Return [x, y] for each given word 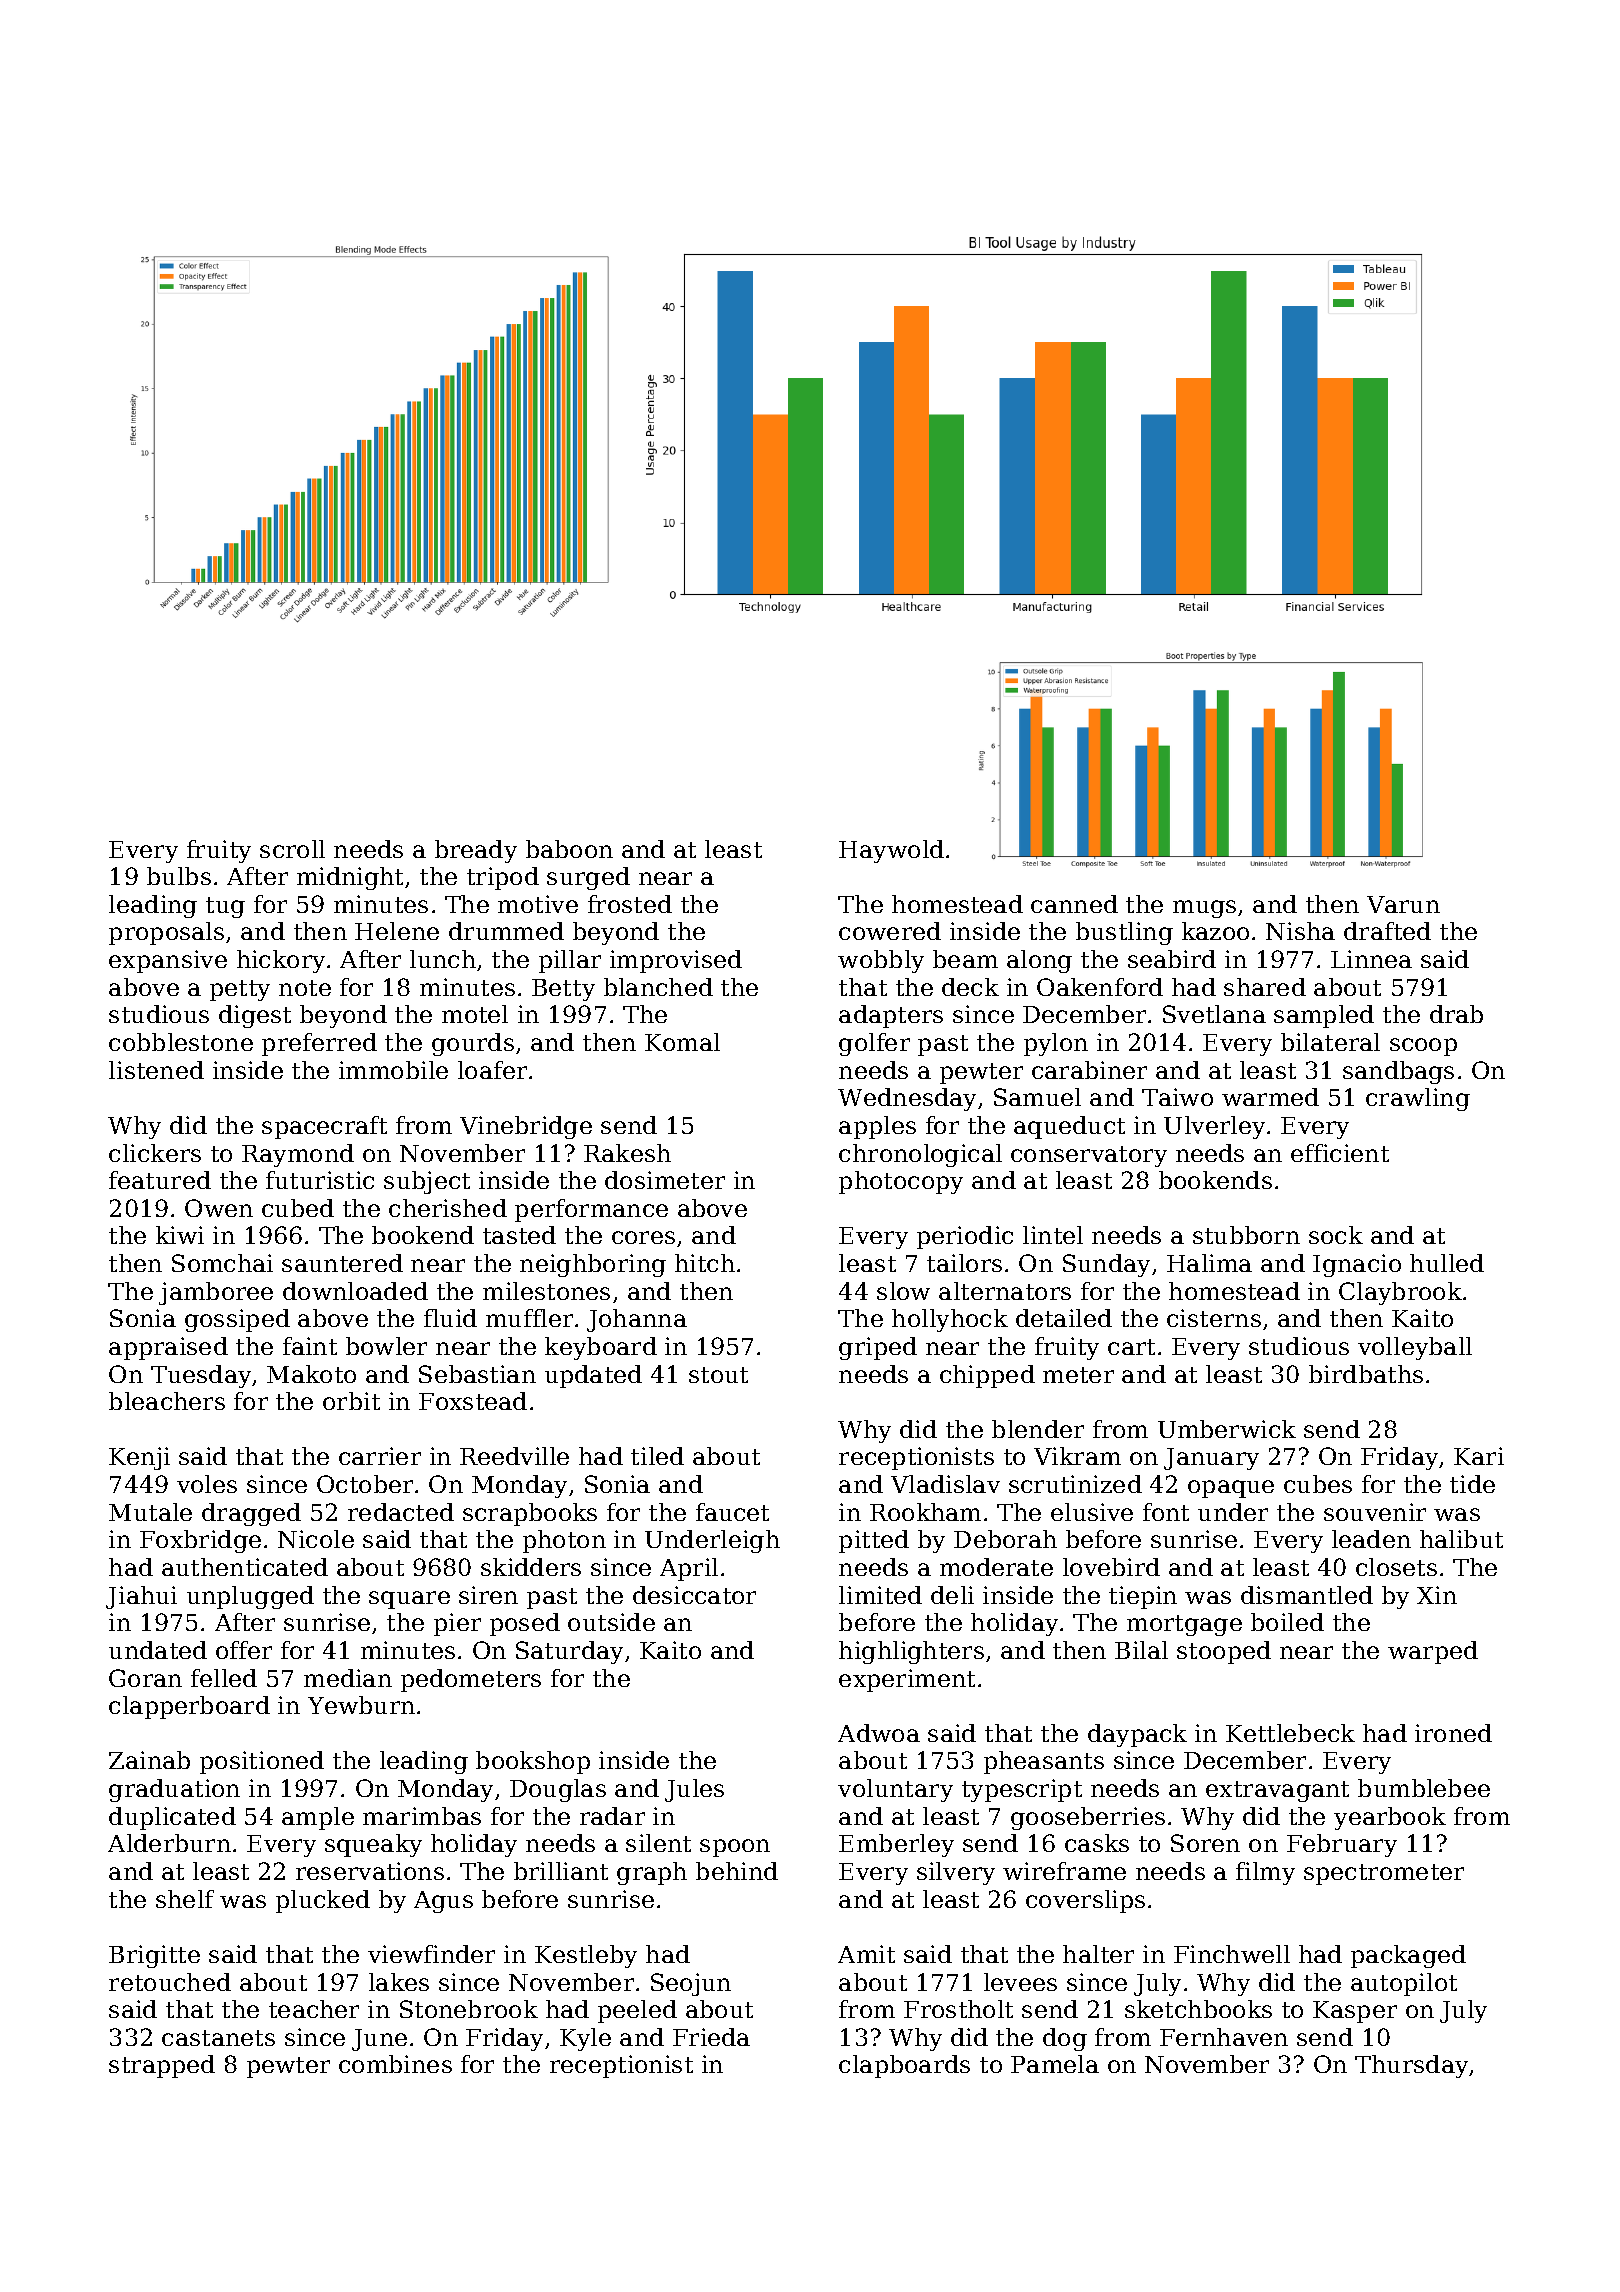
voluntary [895, 1790]
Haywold [891, 851]
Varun [1403, 904]
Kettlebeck [1290, 1733]
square [409, 1600]
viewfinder [431, 1954]
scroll [292, 849]
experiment [907, 1680]
